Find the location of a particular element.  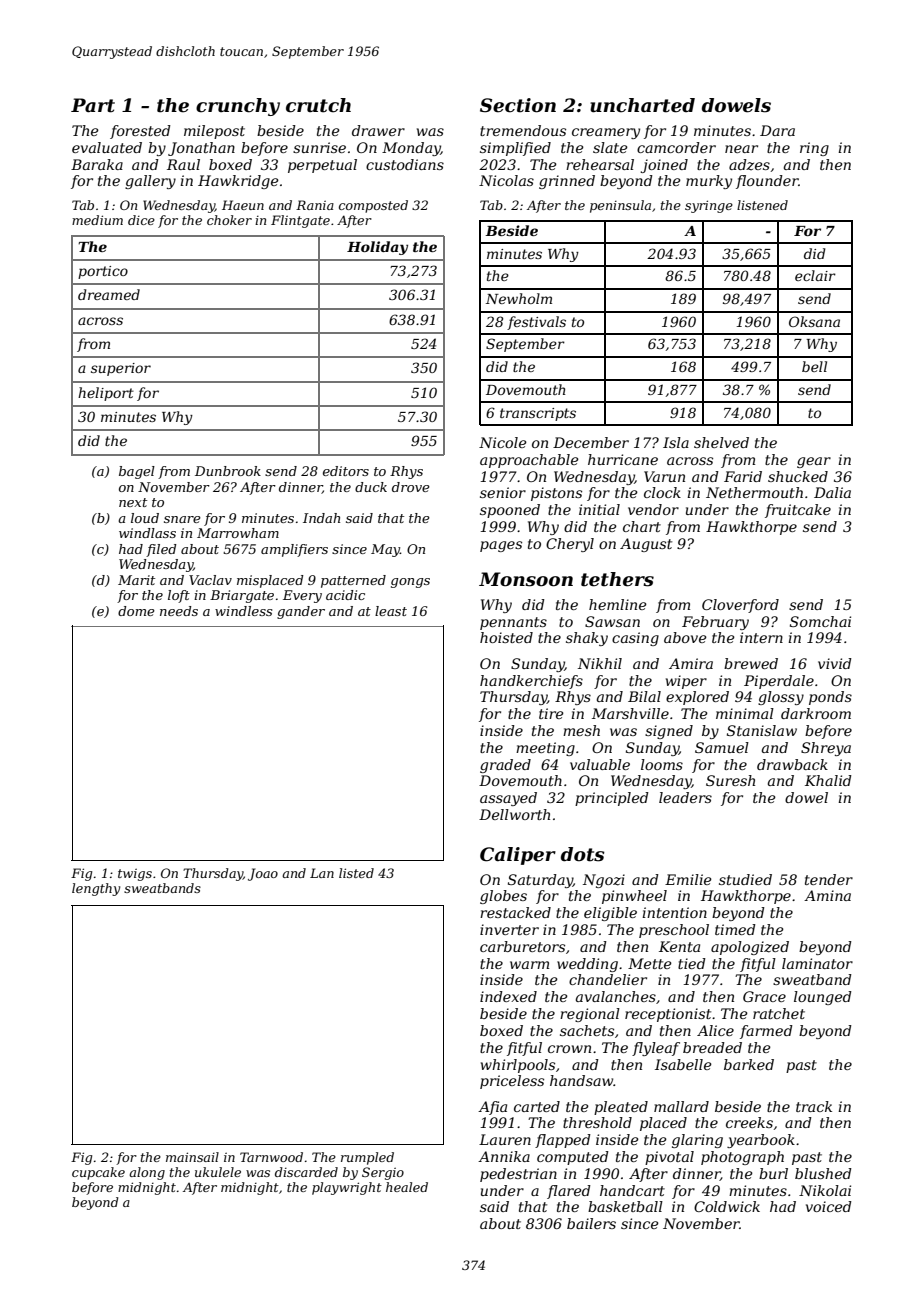

Baraka is located at coordinates (97, 164).
